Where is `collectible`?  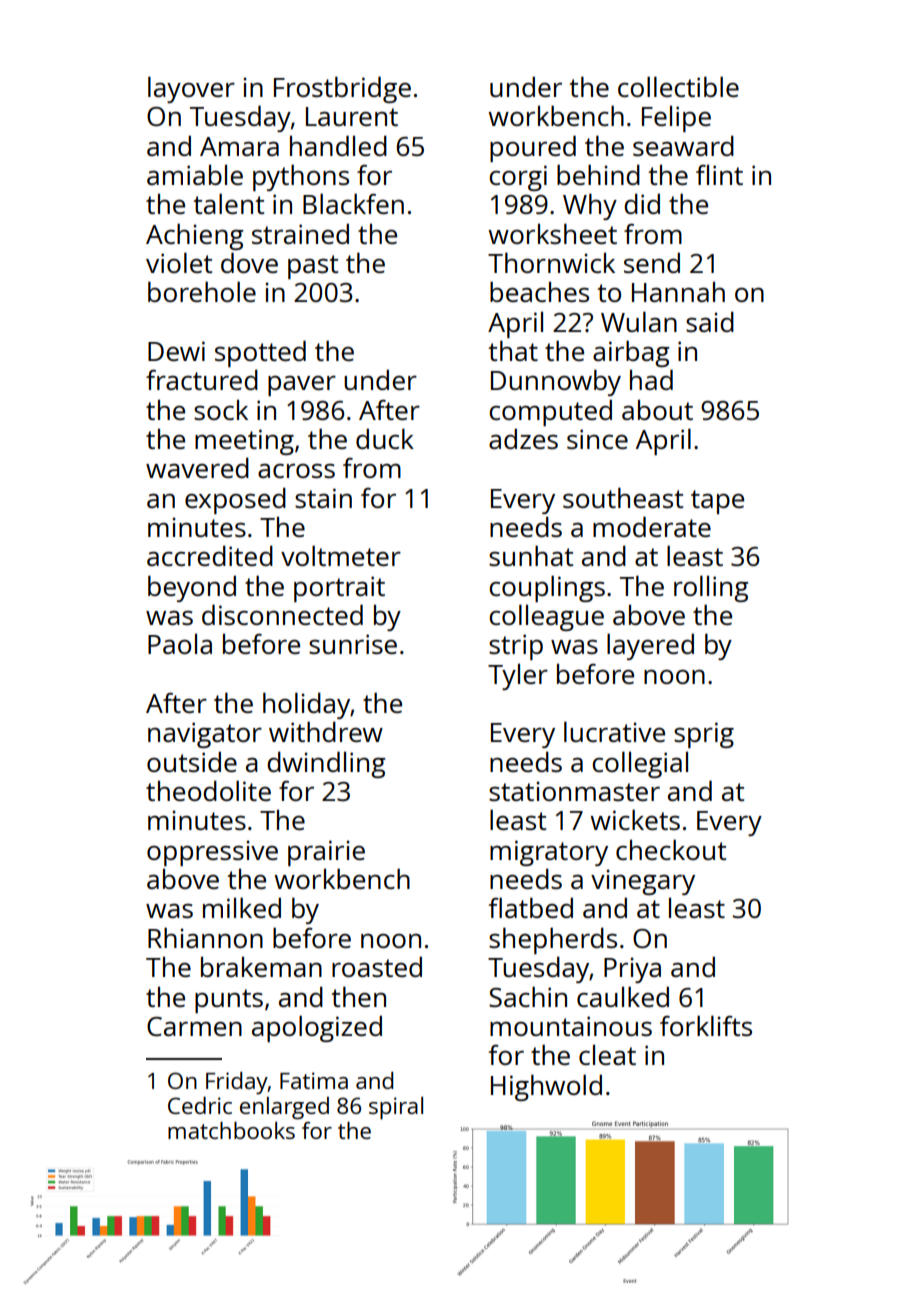
collectible is located at coordinates (678, 86).
